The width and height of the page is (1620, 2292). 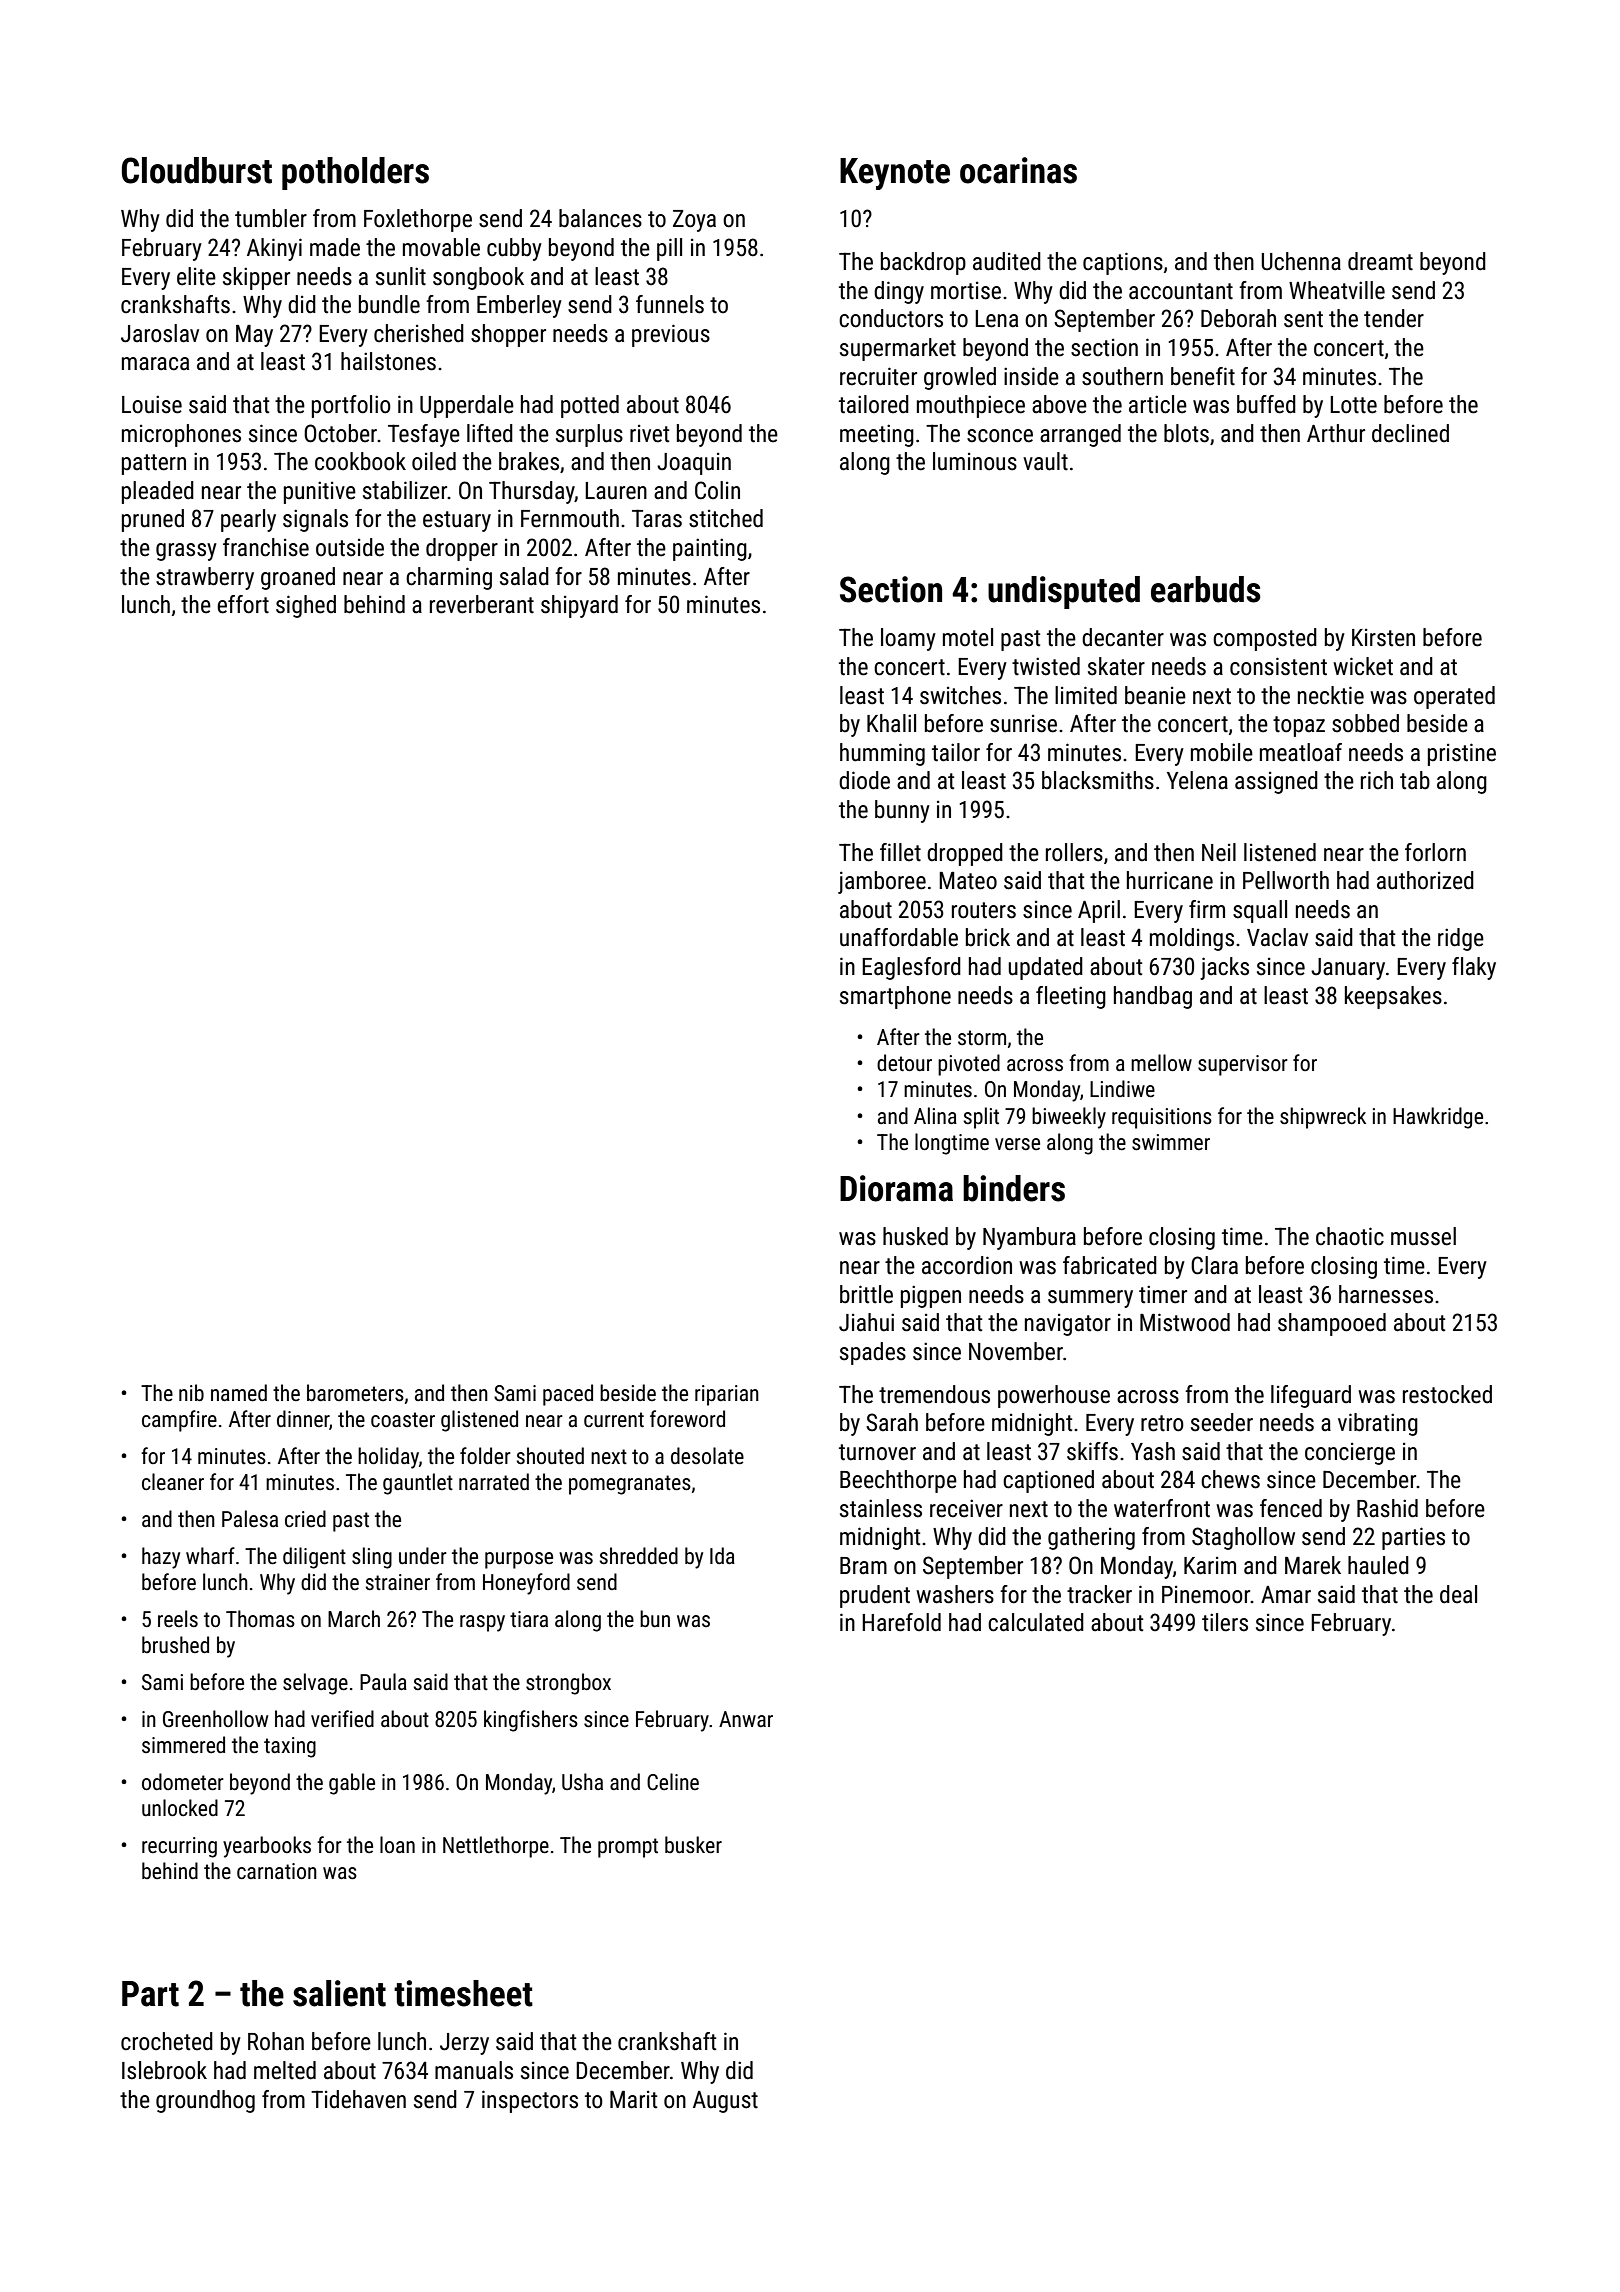 What do you see at coordinates (878, 376) in the page?
I see `recruiter` at bounding box center [878, 376].
